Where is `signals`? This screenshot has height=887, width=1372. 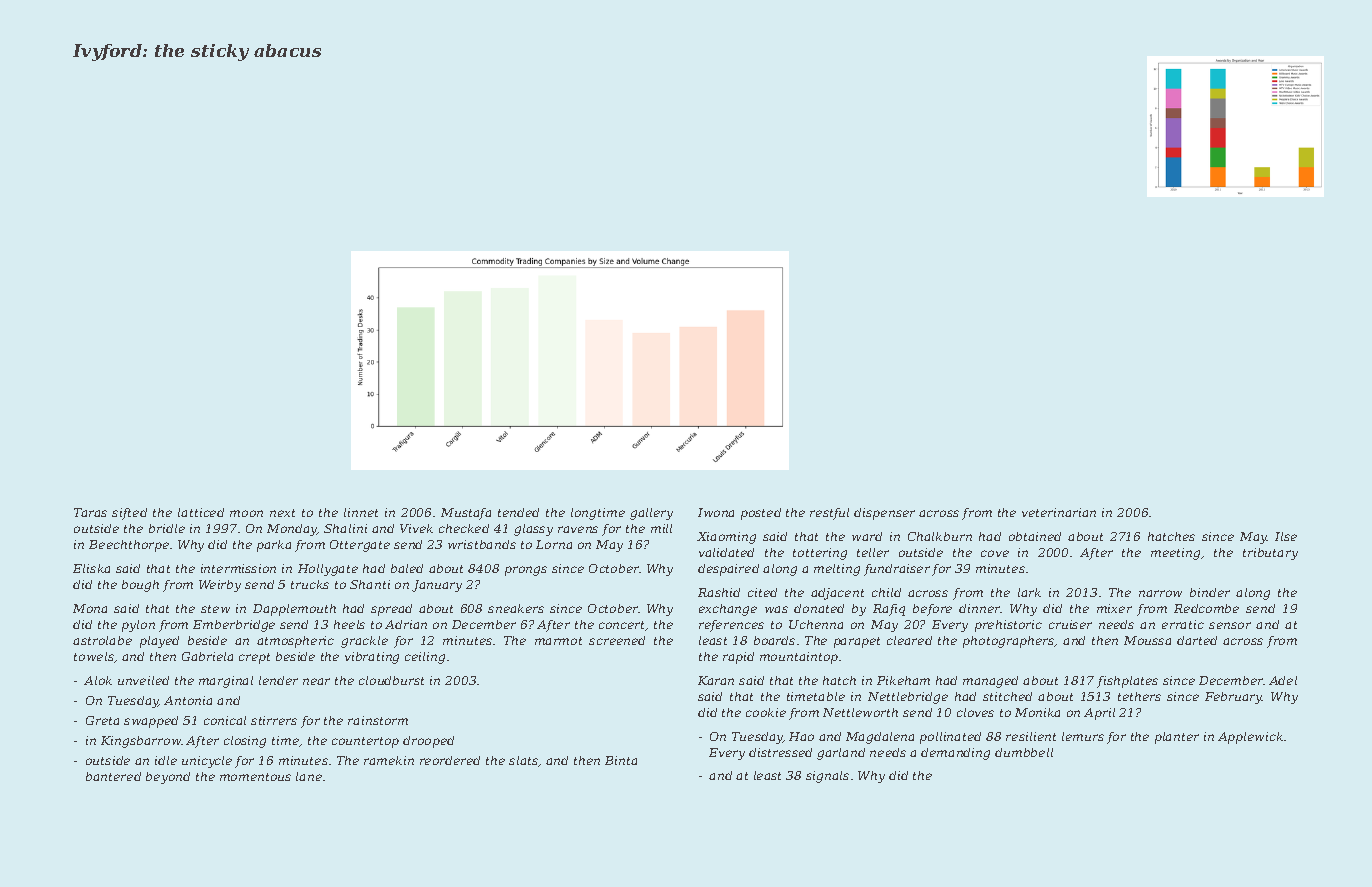 signals is located at coordinates (827, 777).
